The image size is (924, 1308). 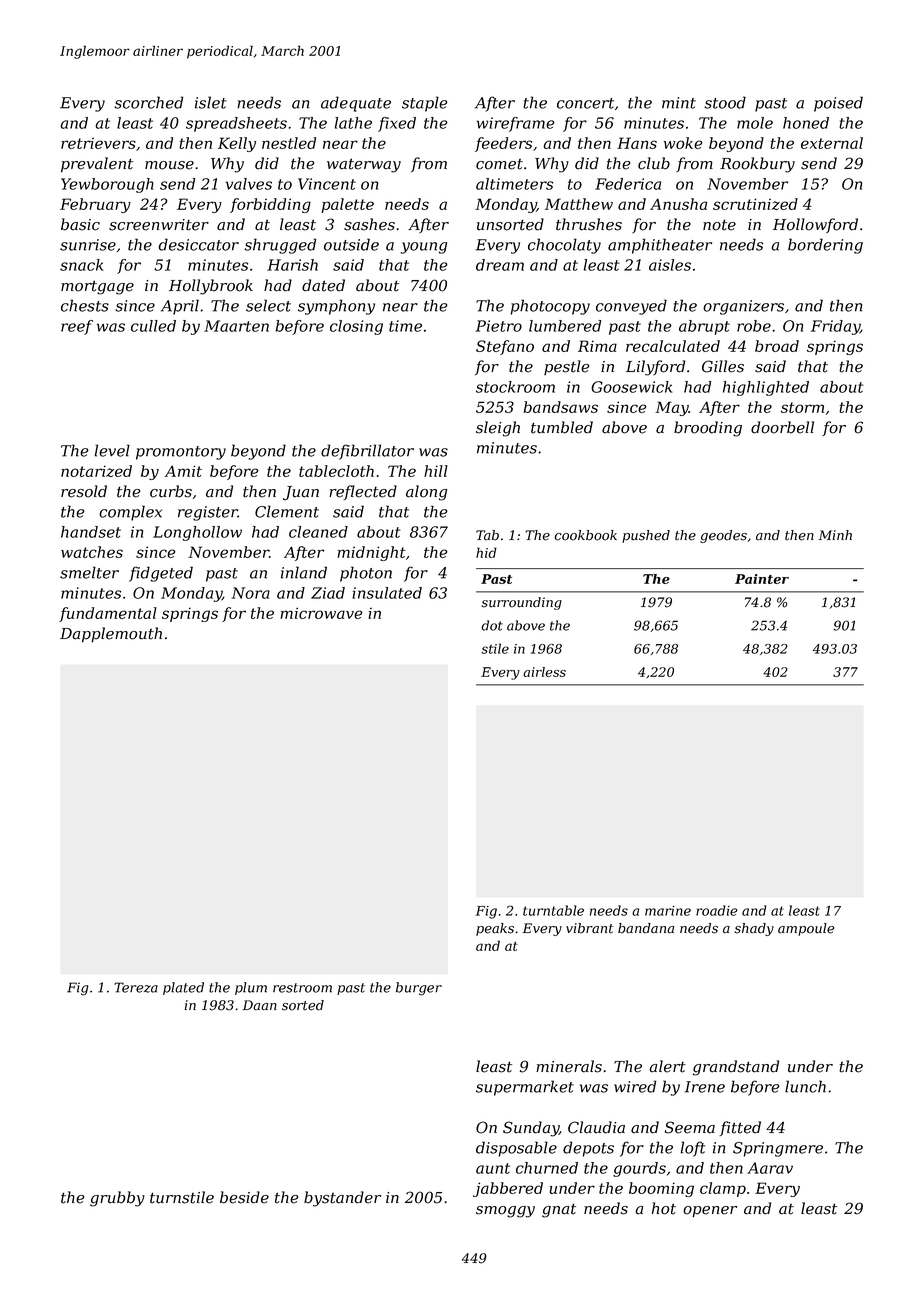 What do you see at coordinates (585, 103) in the page?
I see `concert` at bounding box center [585, 103].
